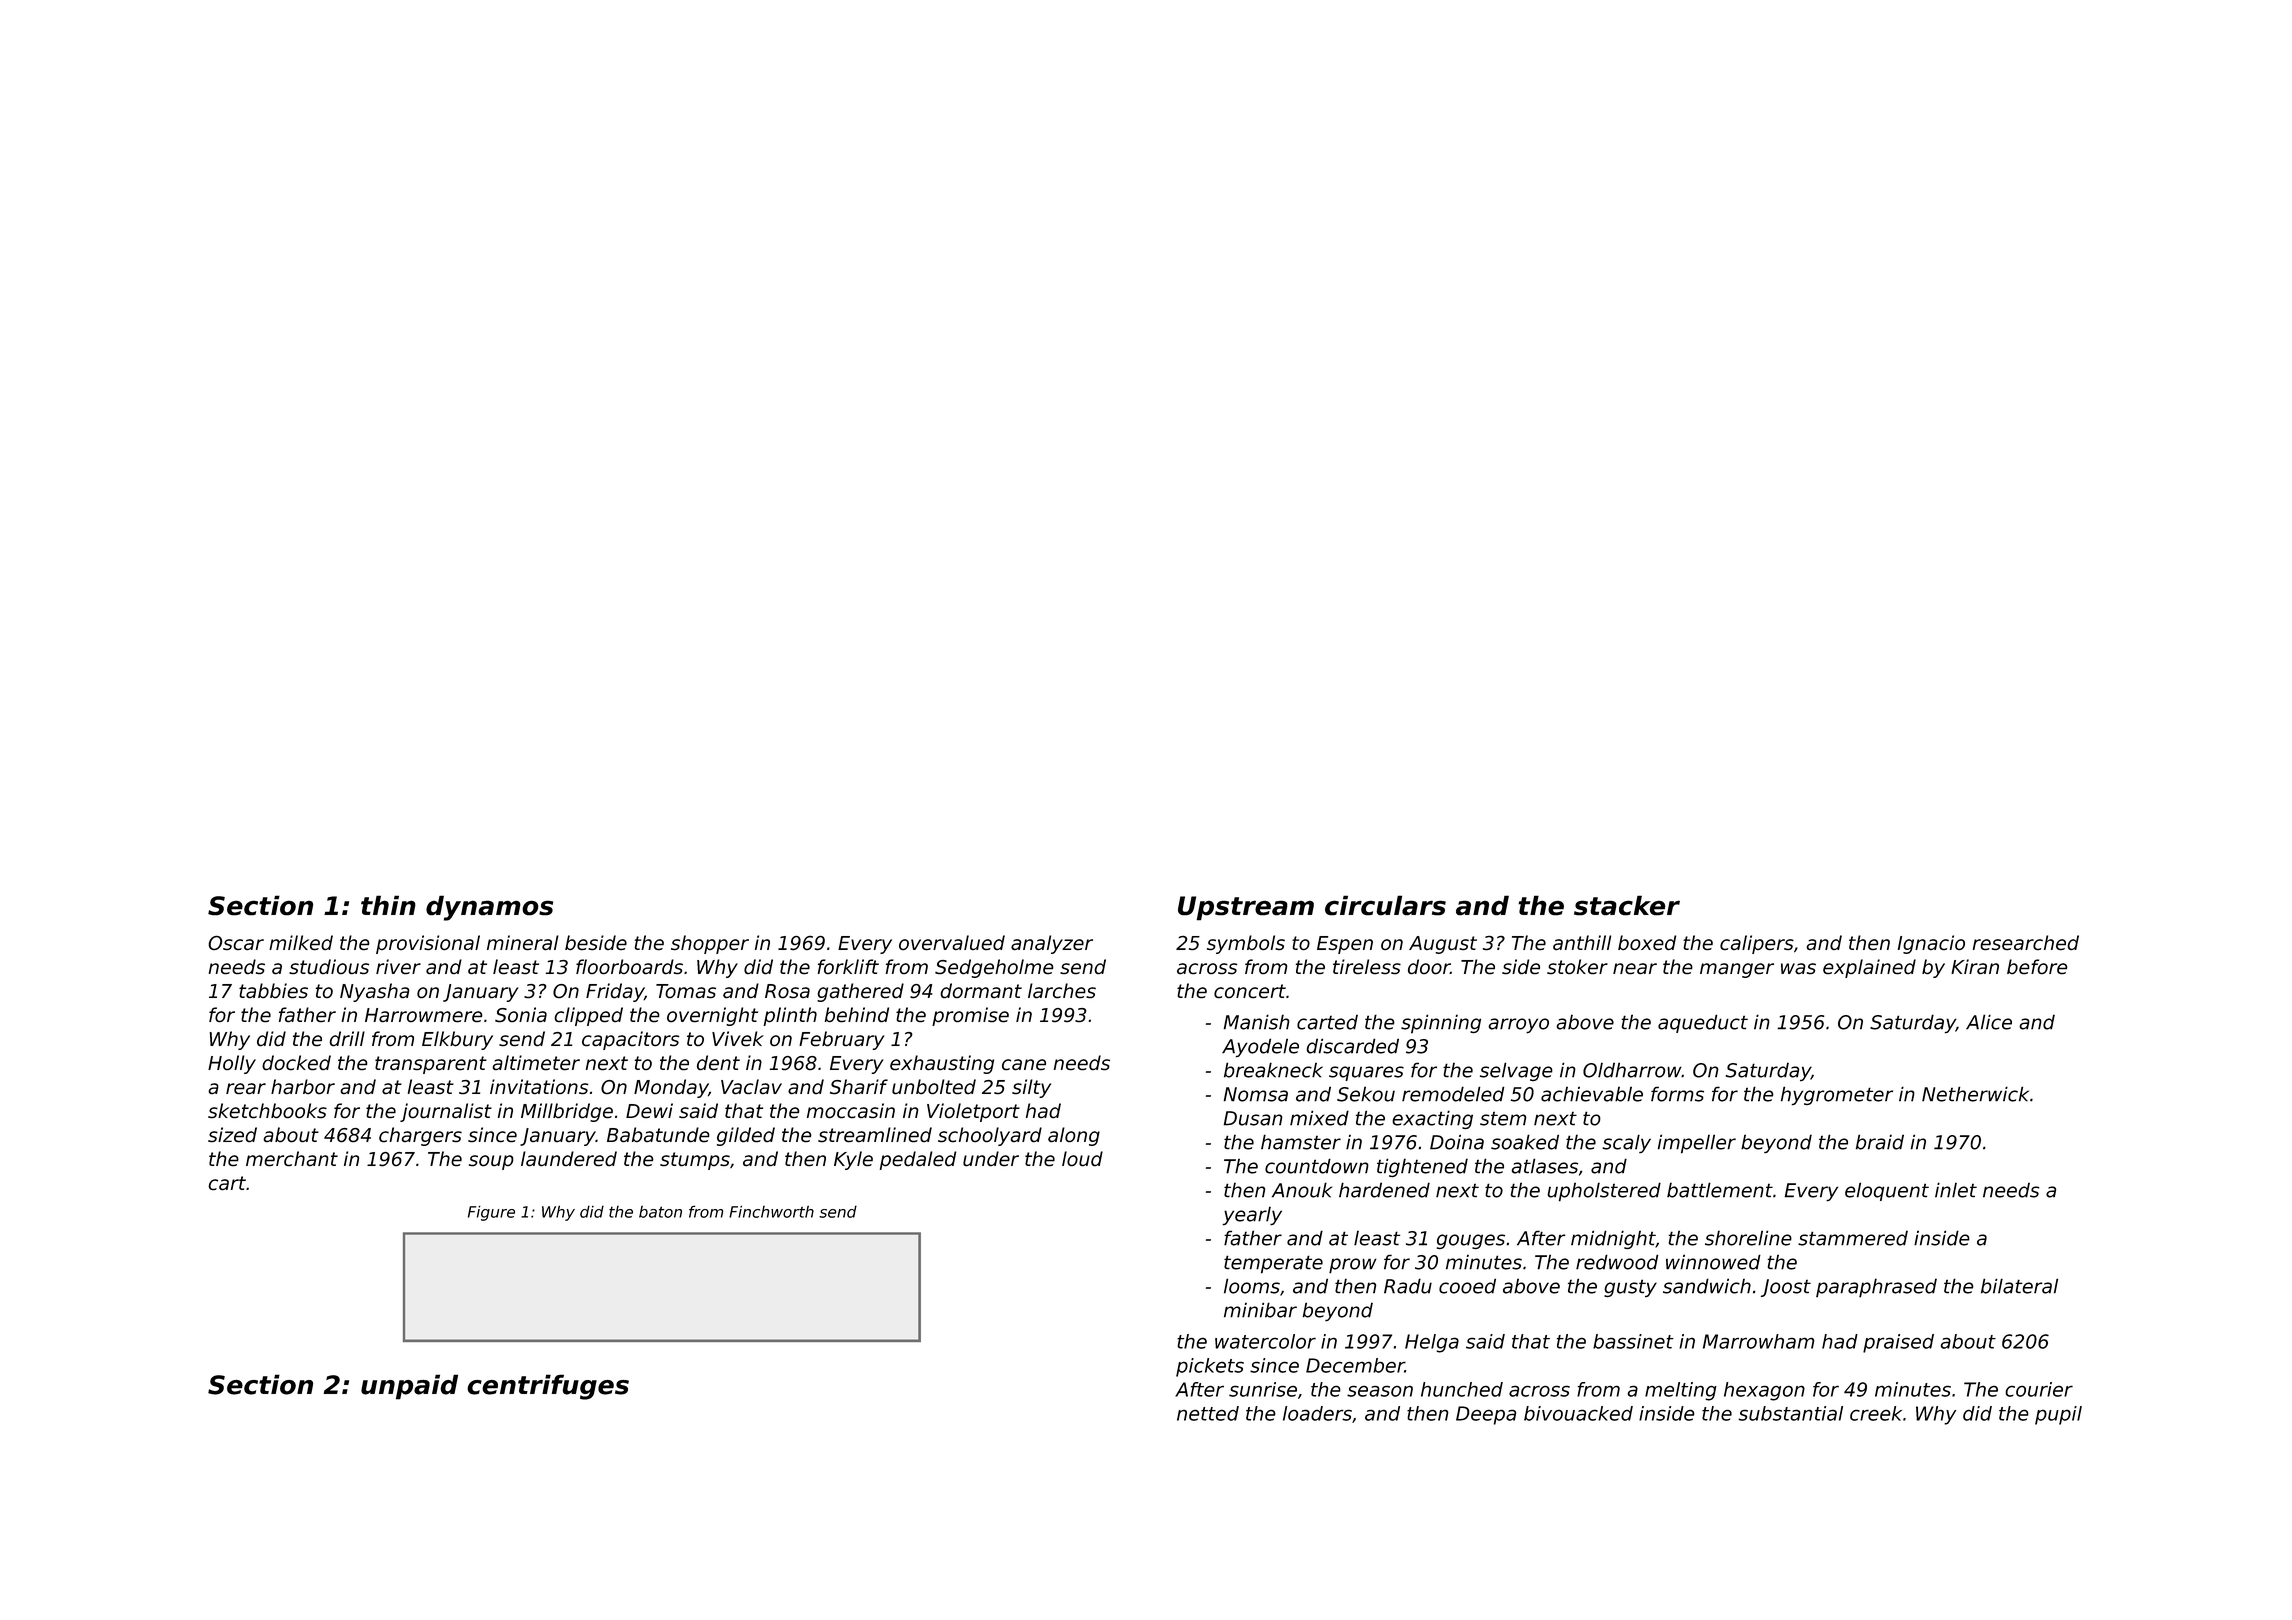 This screenshot has height=1620, width=2292. Describe the element at coordinates (1246, 908) in the screenshot. I see `Upstream` at that location.
